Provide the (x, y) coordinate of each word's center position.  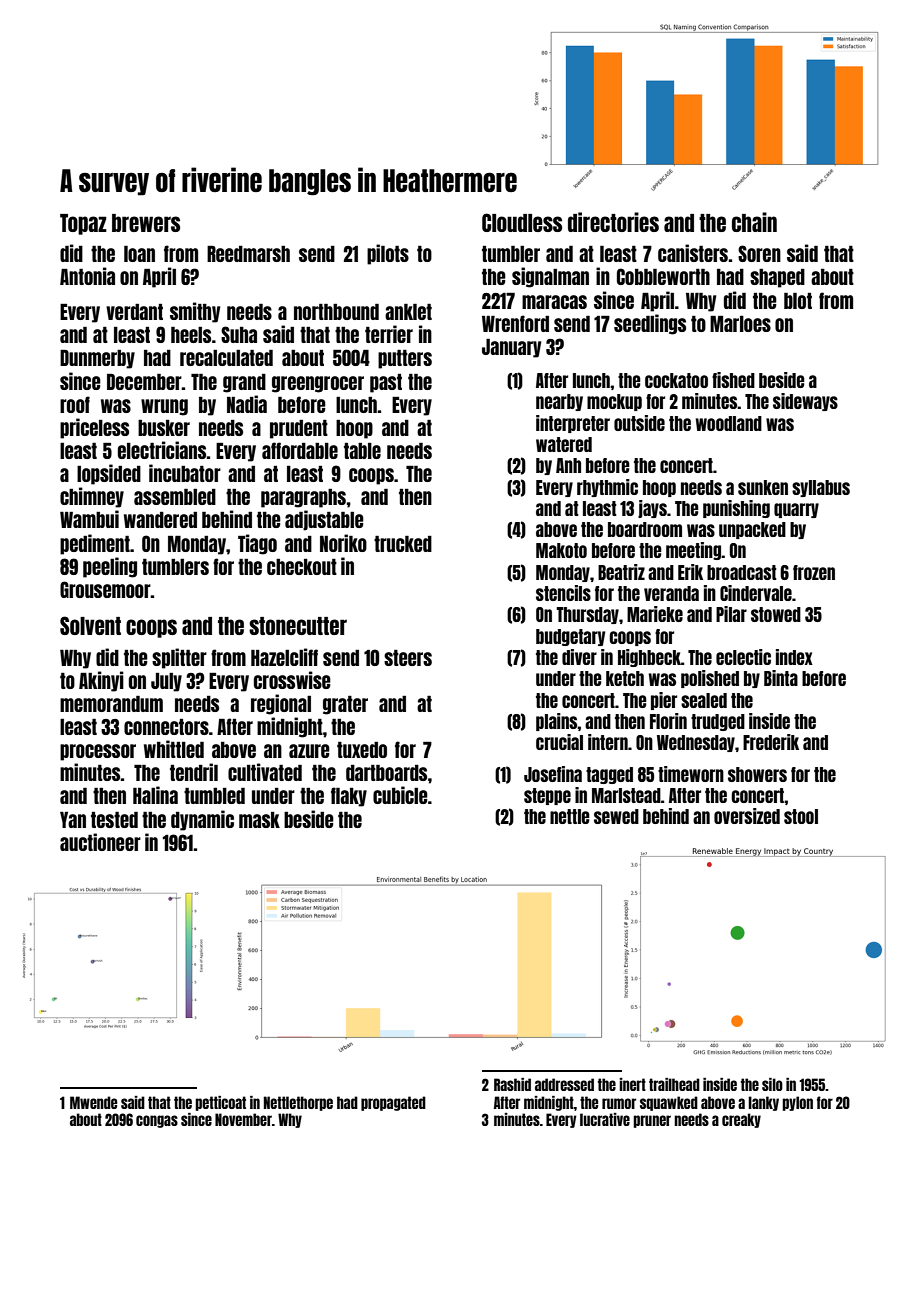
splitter (179, 658)
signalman (550, 277)
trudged (718, 722)
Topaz (83, 224)
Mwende (93, 1102)
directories (613, 222)
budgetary (571, 637)
